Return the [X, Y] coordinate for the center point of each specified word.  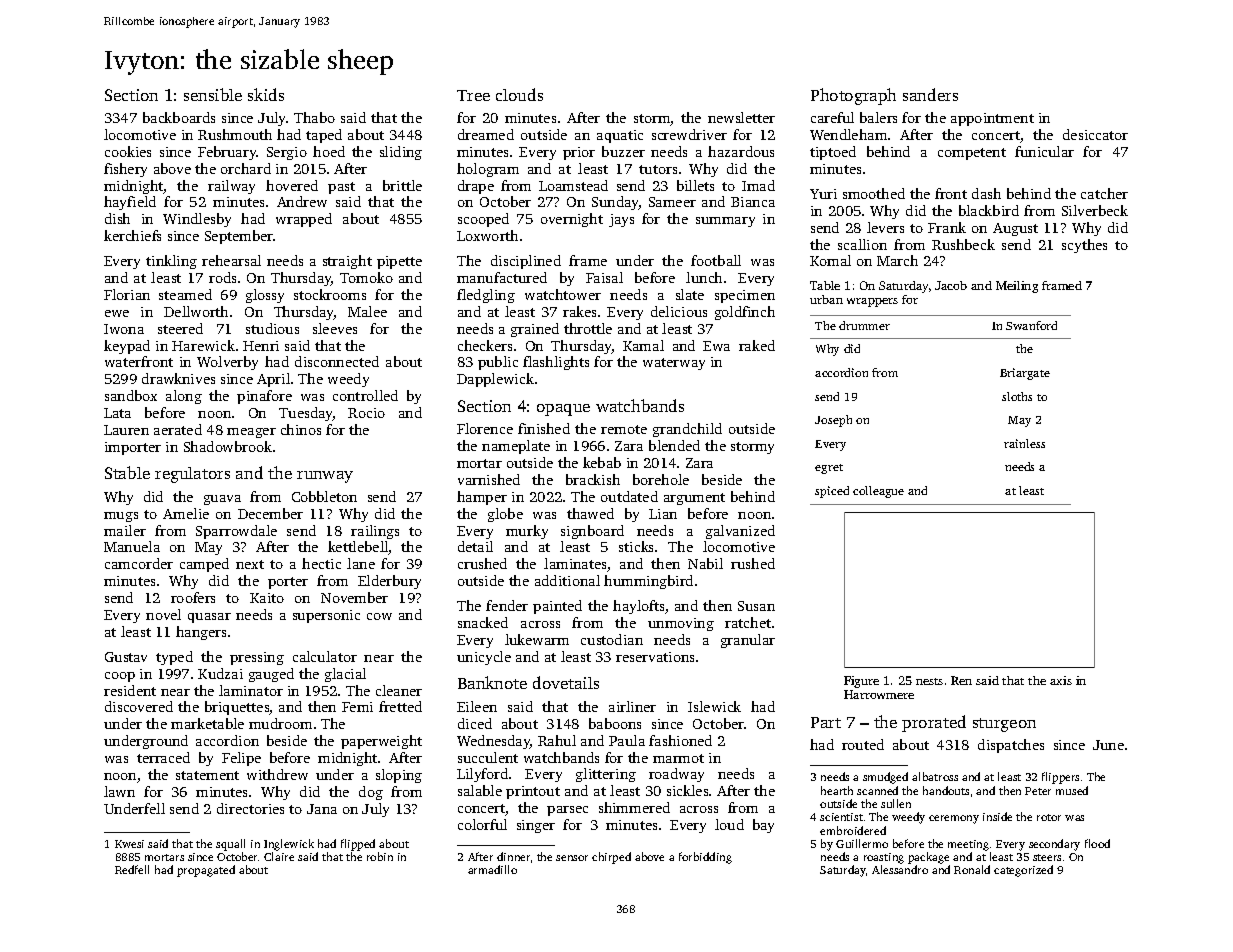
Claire [279, 856]
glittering [606, 775]
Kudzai [220, 673]
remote [624, 429]
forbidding [705, 858]
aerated [178, 429]
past [341, 188]
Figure [861, 682]
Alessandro [900, 869]
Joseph [833, 421]
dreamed [486, 134]
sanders [930, 94]
